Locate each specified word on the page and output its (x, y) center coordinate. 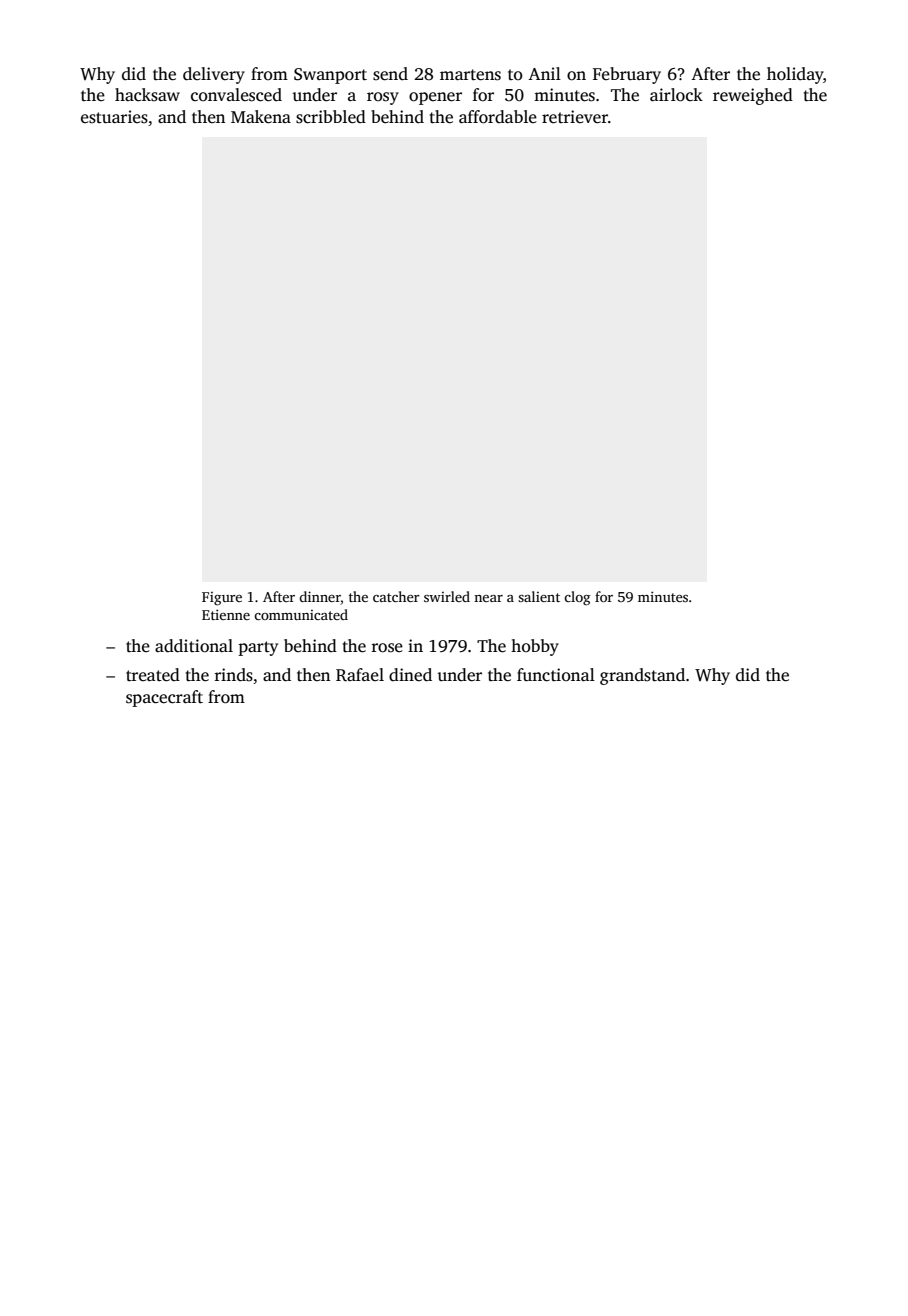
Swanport (330, 76)
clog (577, 598)
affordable (498, 117)
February (627, 75)
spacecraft (164, 698)
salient (539, 596)
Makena (261, 117)
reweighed (753, 96)
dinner (320, 598)
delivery (214, 75)
